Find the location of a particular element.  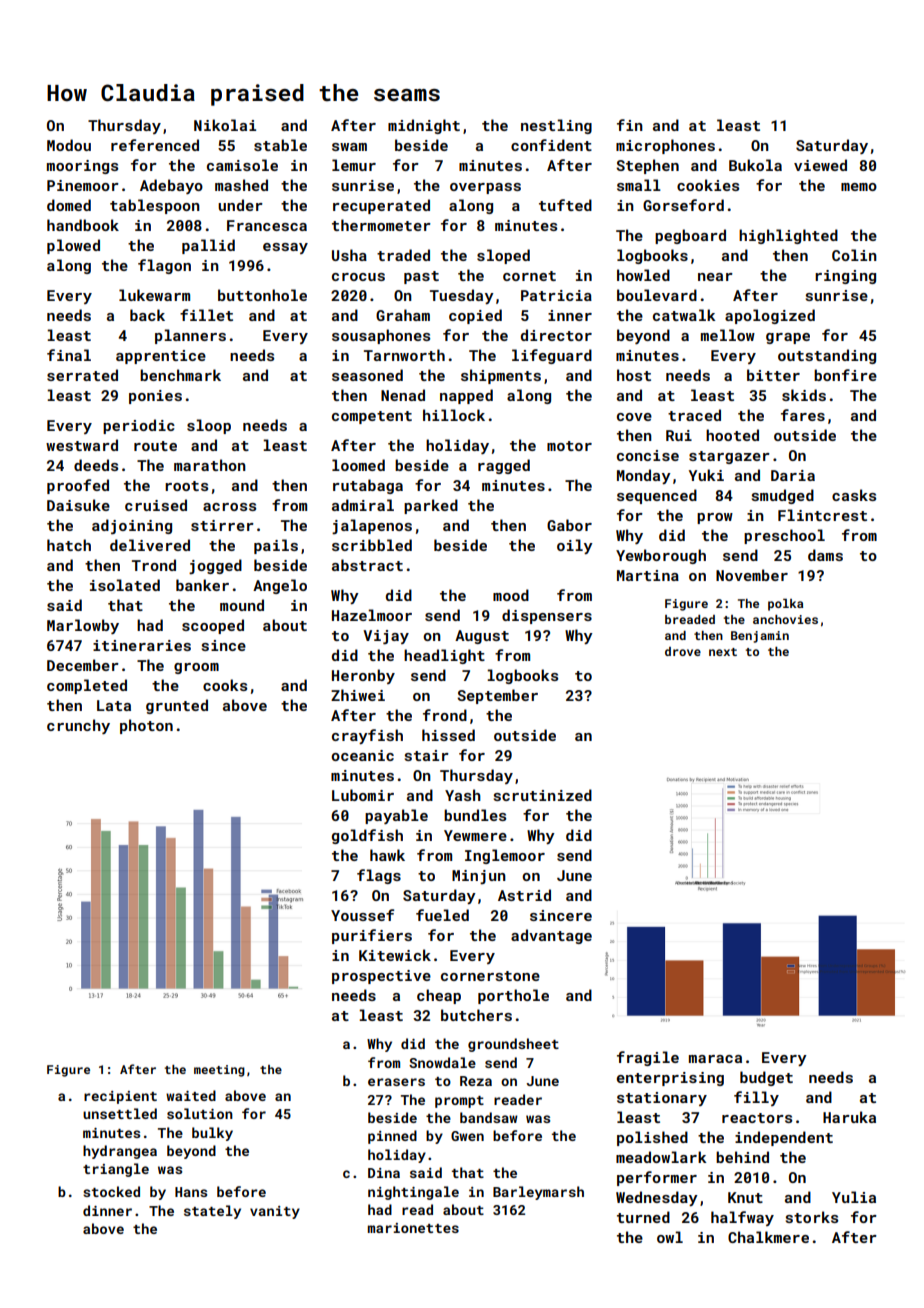

oily is located at coordinates (575, 546).
